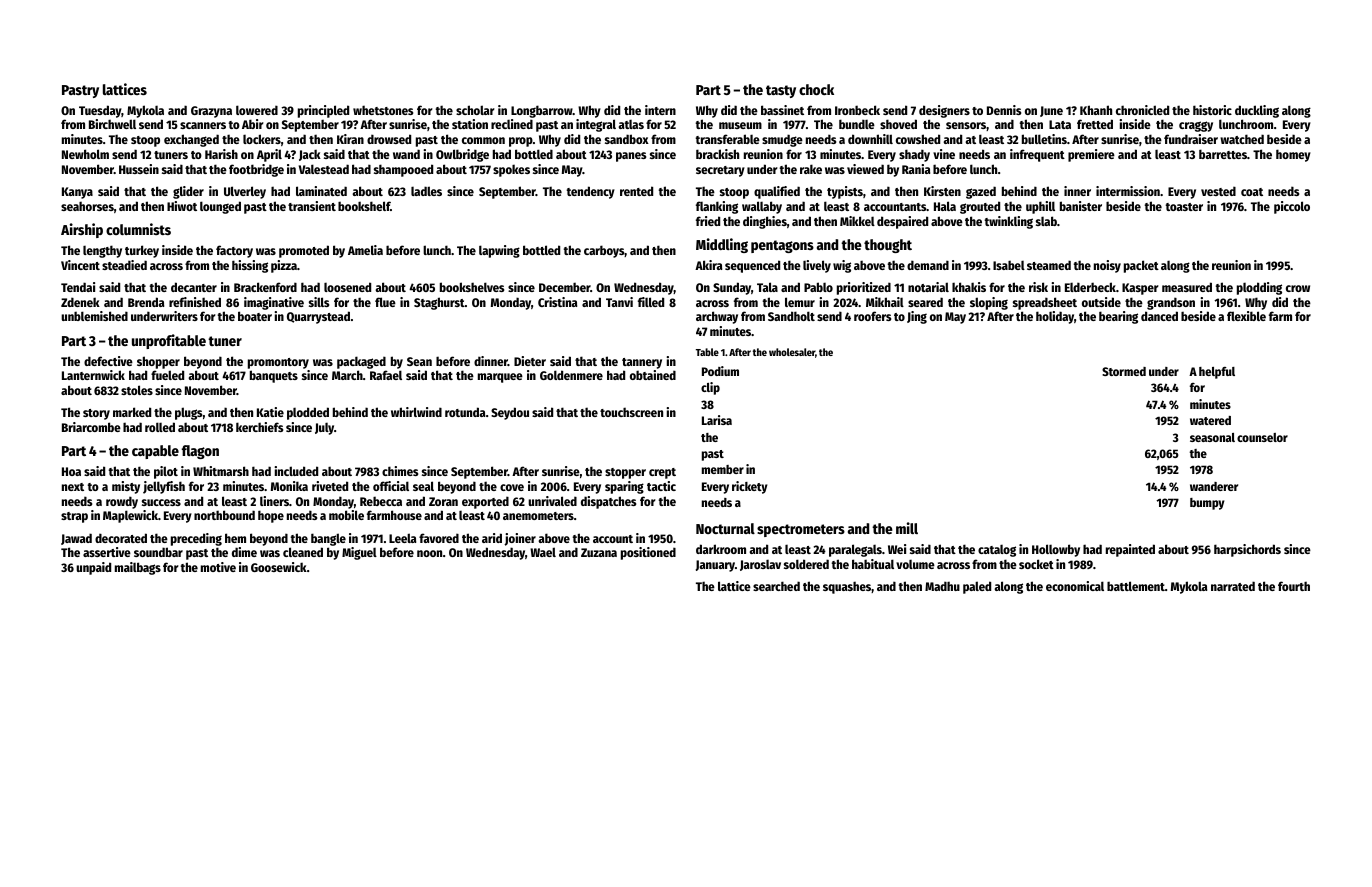 This screenshot has height=887, width=1372. Describe the element at coordinates (130, 516) in the screenshot. I see `Maplewick` at that location.
